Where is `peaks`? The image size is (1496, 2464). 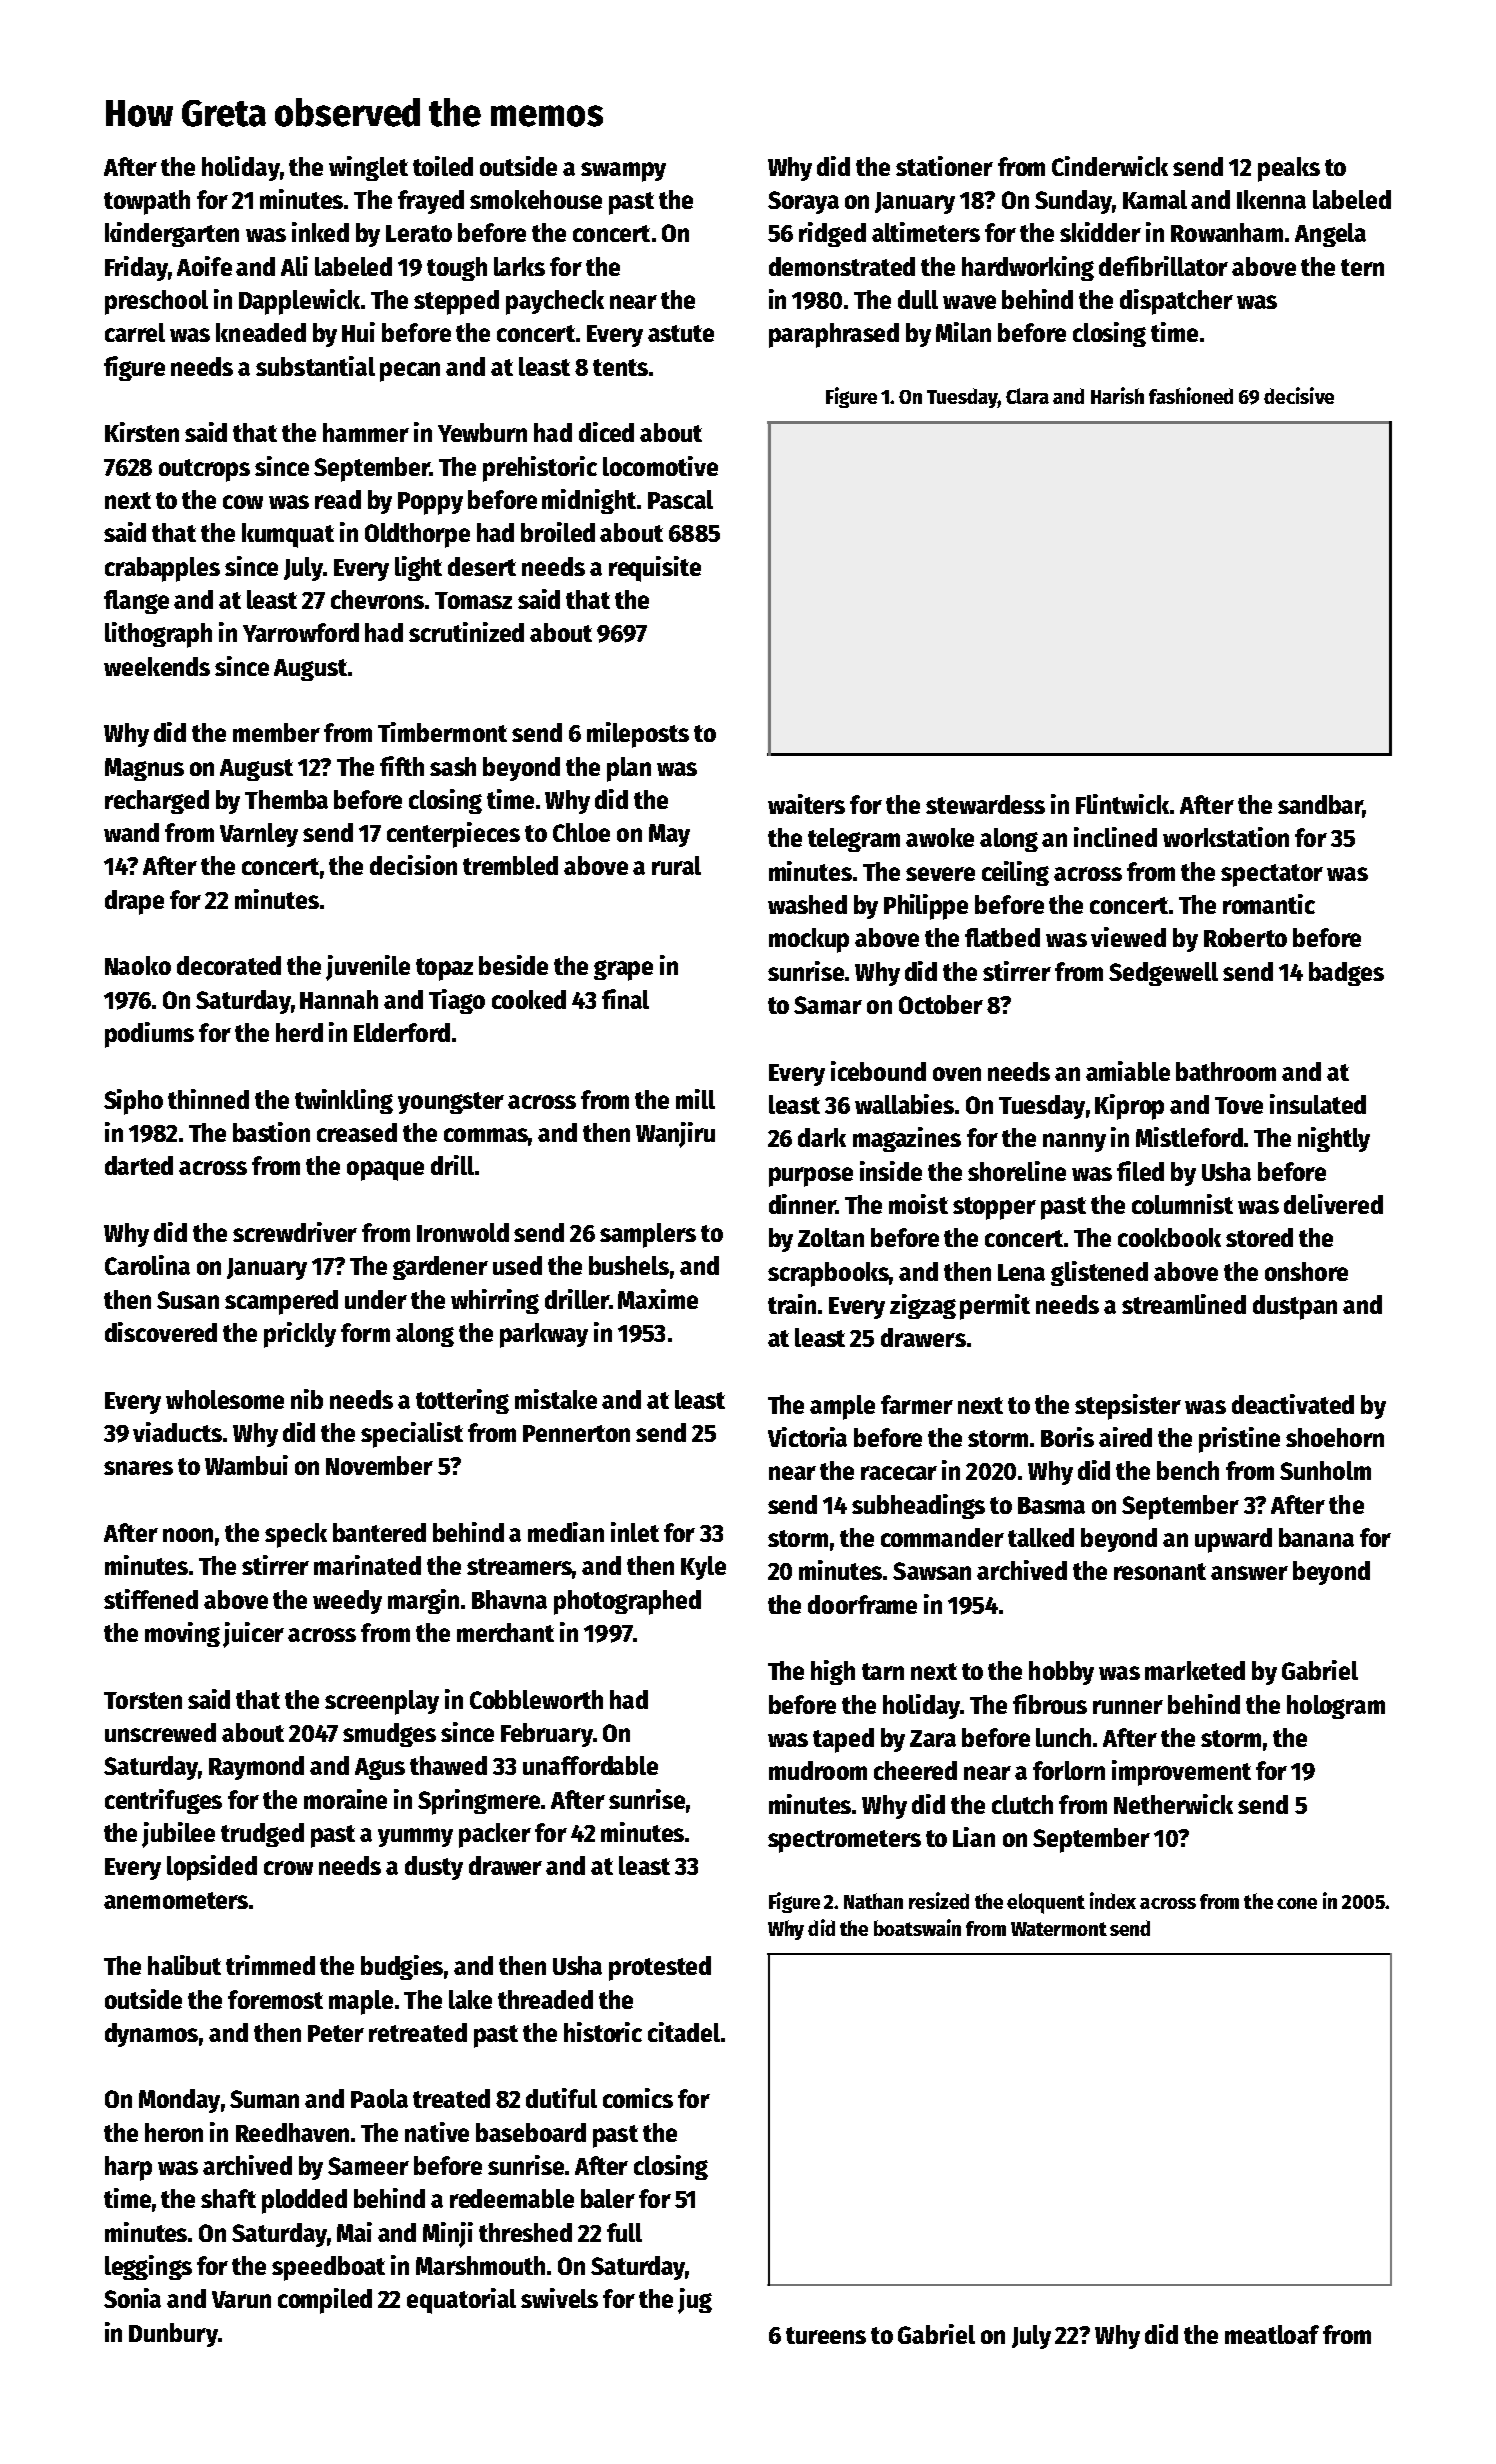
peaks is located at coordinates (1289, 169).
